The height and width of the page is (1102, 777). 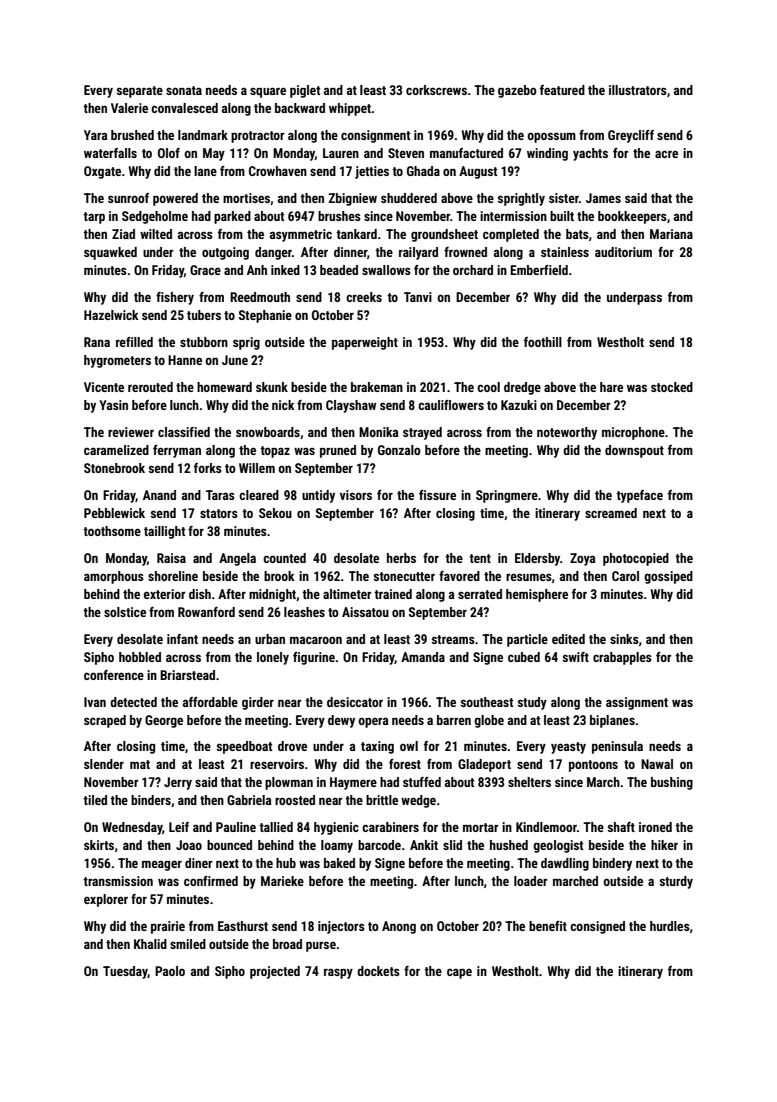 What do you see at coordinates (637, 703) in the page?
I see `assignment` at bounding box center [637, 703].
